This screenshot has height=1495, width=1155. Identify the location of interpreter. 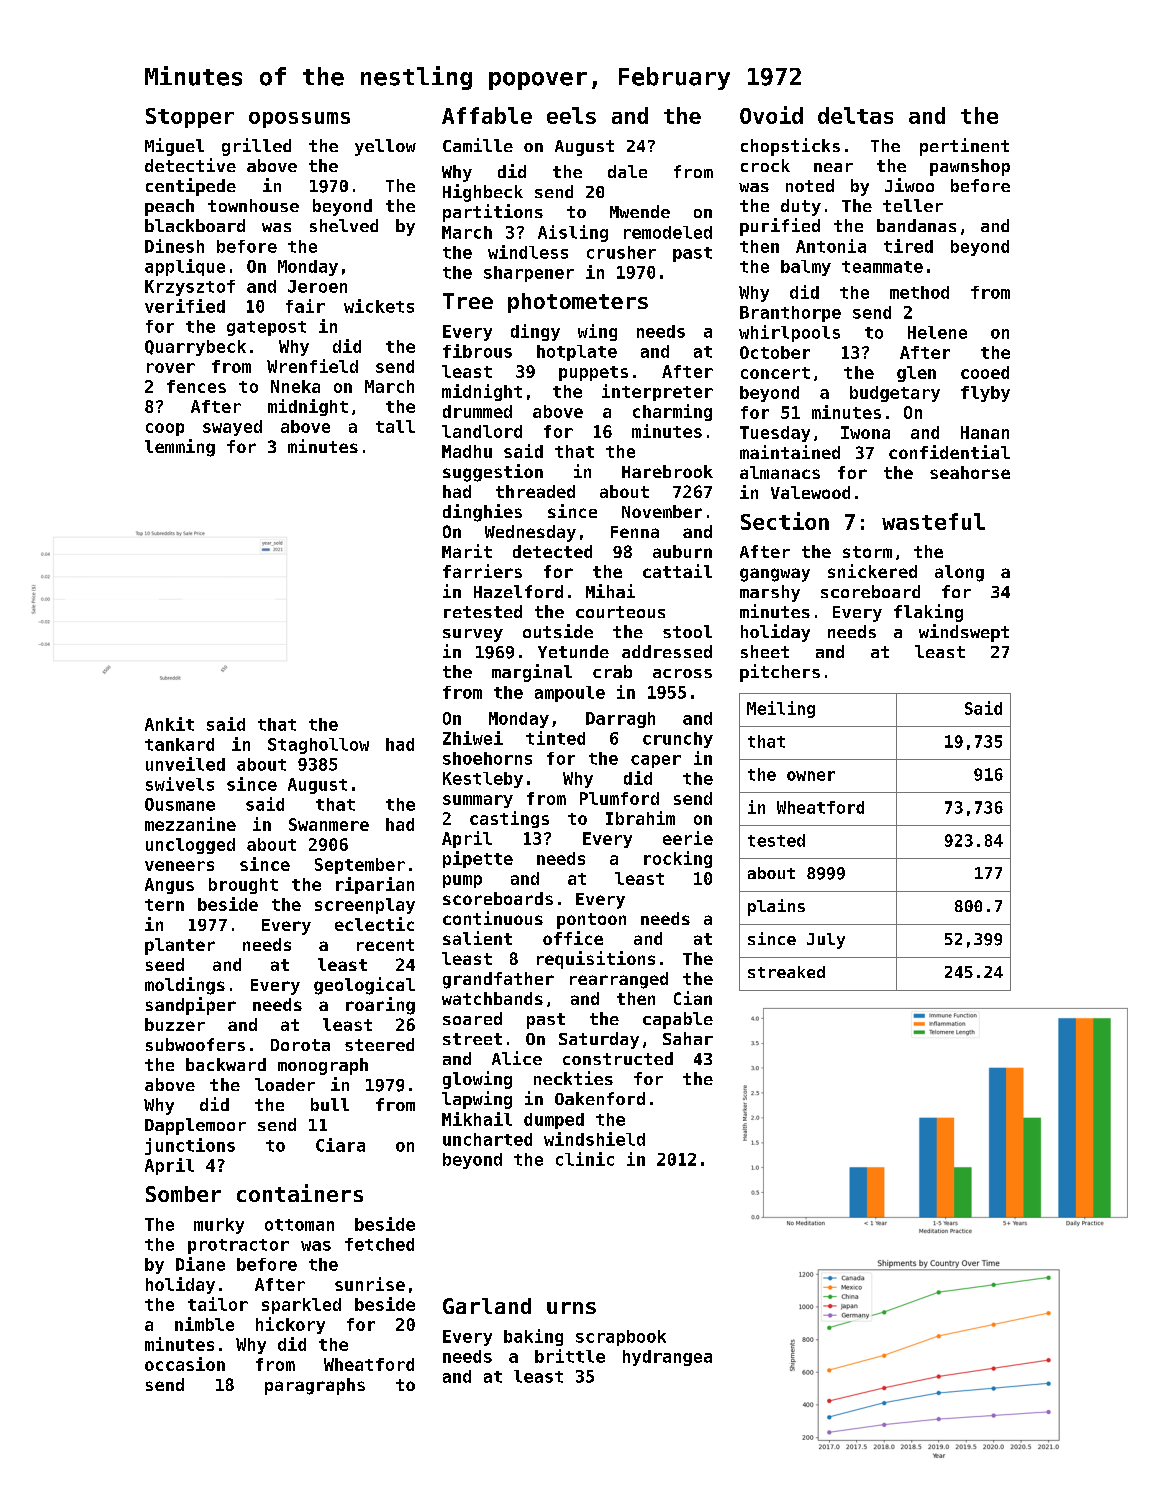
(657, 392).
